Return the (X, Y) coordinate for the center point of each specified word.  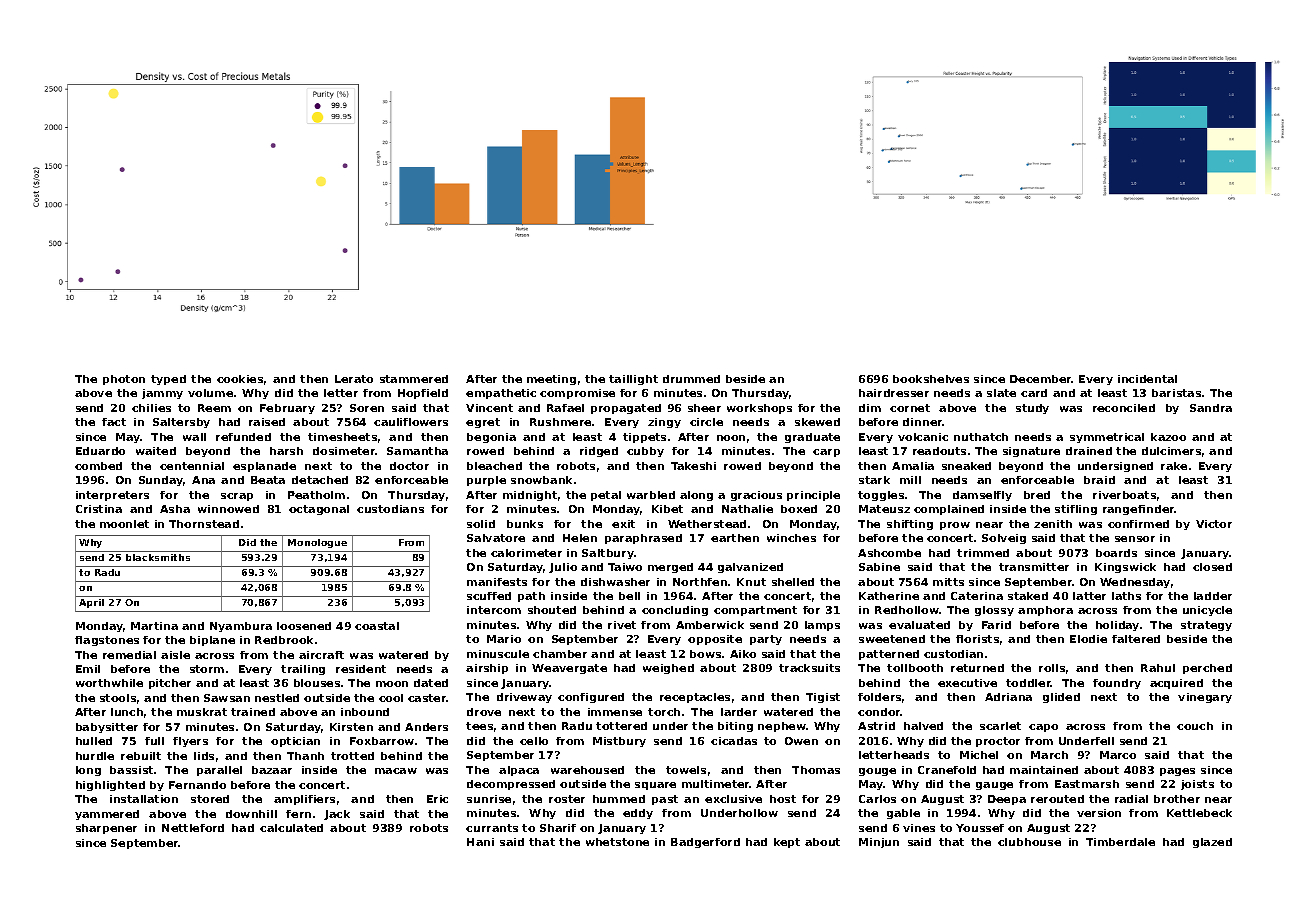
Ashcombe (889, 553)
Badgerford (705, 843)
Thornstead (204, 524)
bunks (525, 524)
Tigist (823, 698)
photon (124, 380)
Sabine (879, 567)
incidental (1147, 379)
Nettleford (193, 828)
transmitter (1034, 567)
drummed (691, 379)
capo (1043, 728)
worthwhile (109, 683)
